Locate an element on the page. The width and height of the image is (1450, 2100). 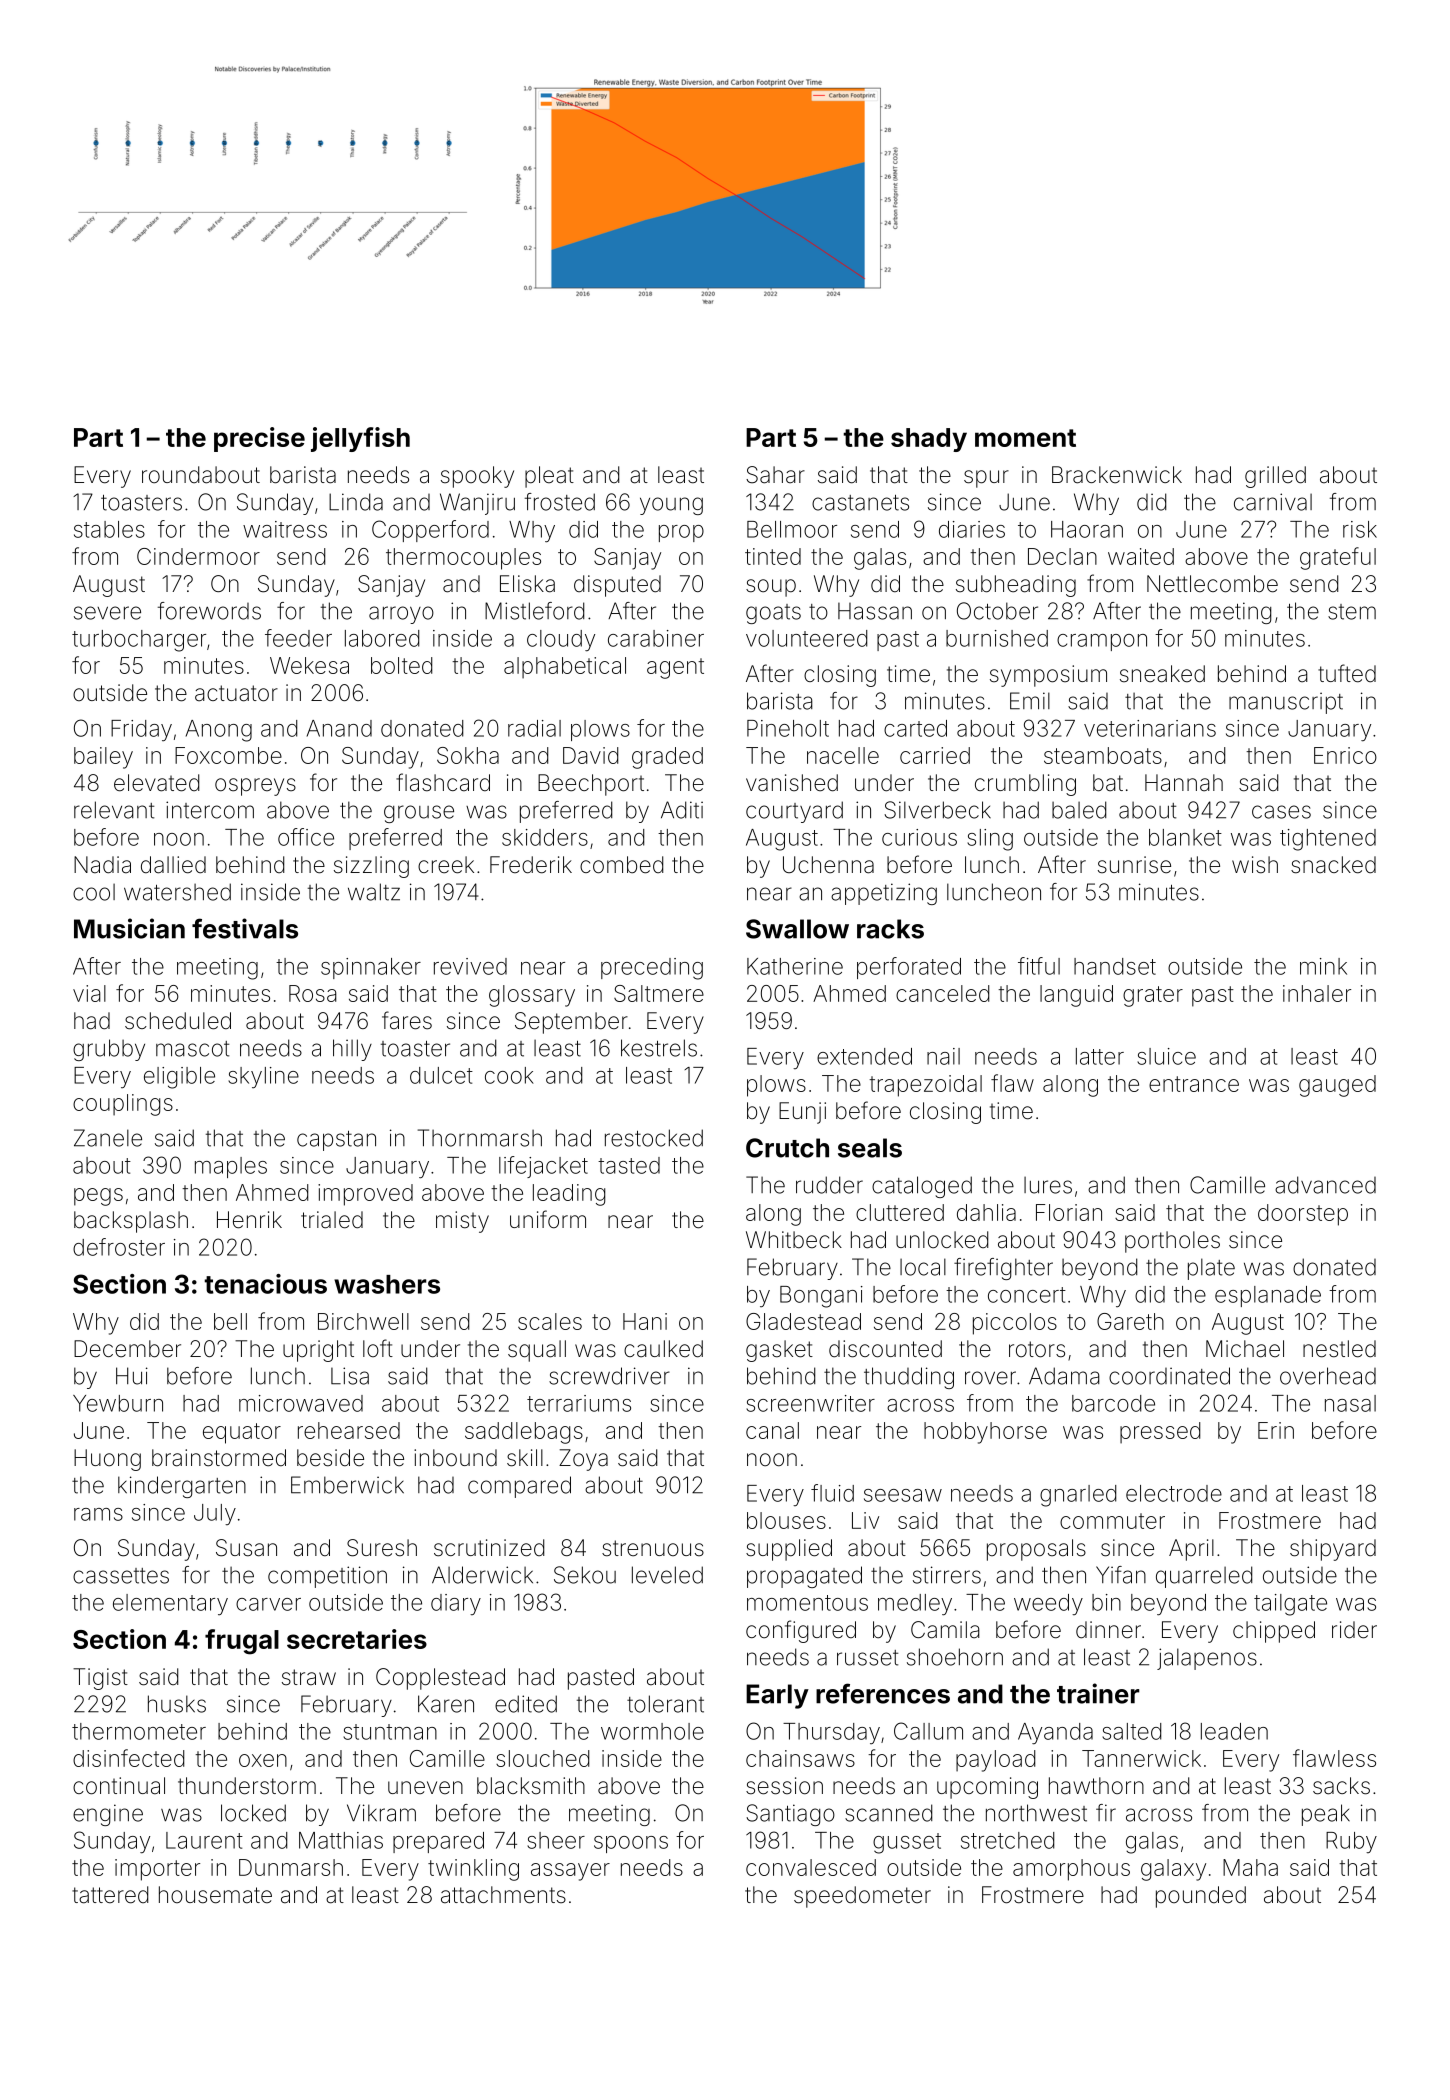
Yifan is located at coordinates (1121, 1575).
